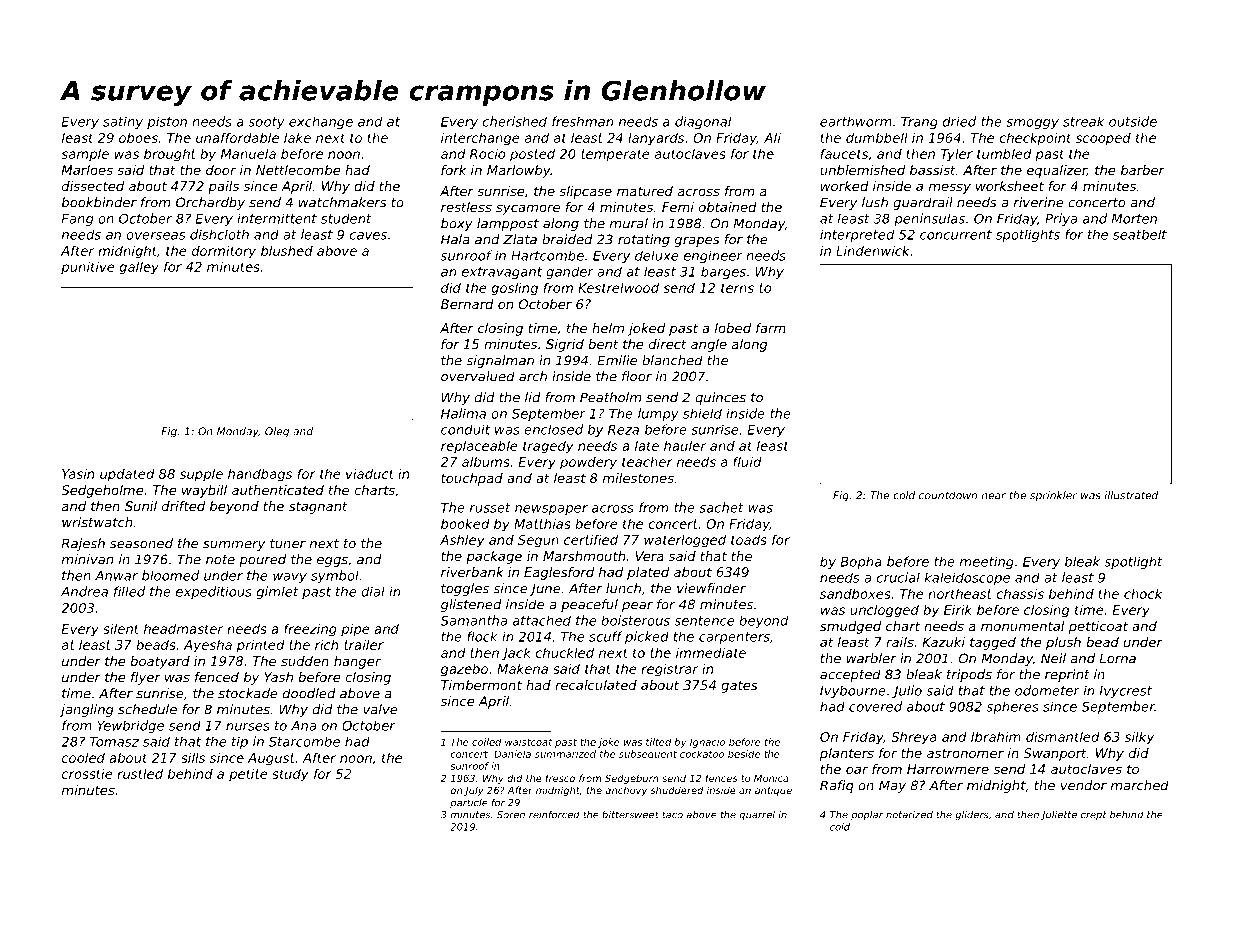 The height and width of the screenshot is (952, 1233). What do you see at coordinates (672, 815) in the screenshot?
I see `taco` at bounding box center [672, 815].
